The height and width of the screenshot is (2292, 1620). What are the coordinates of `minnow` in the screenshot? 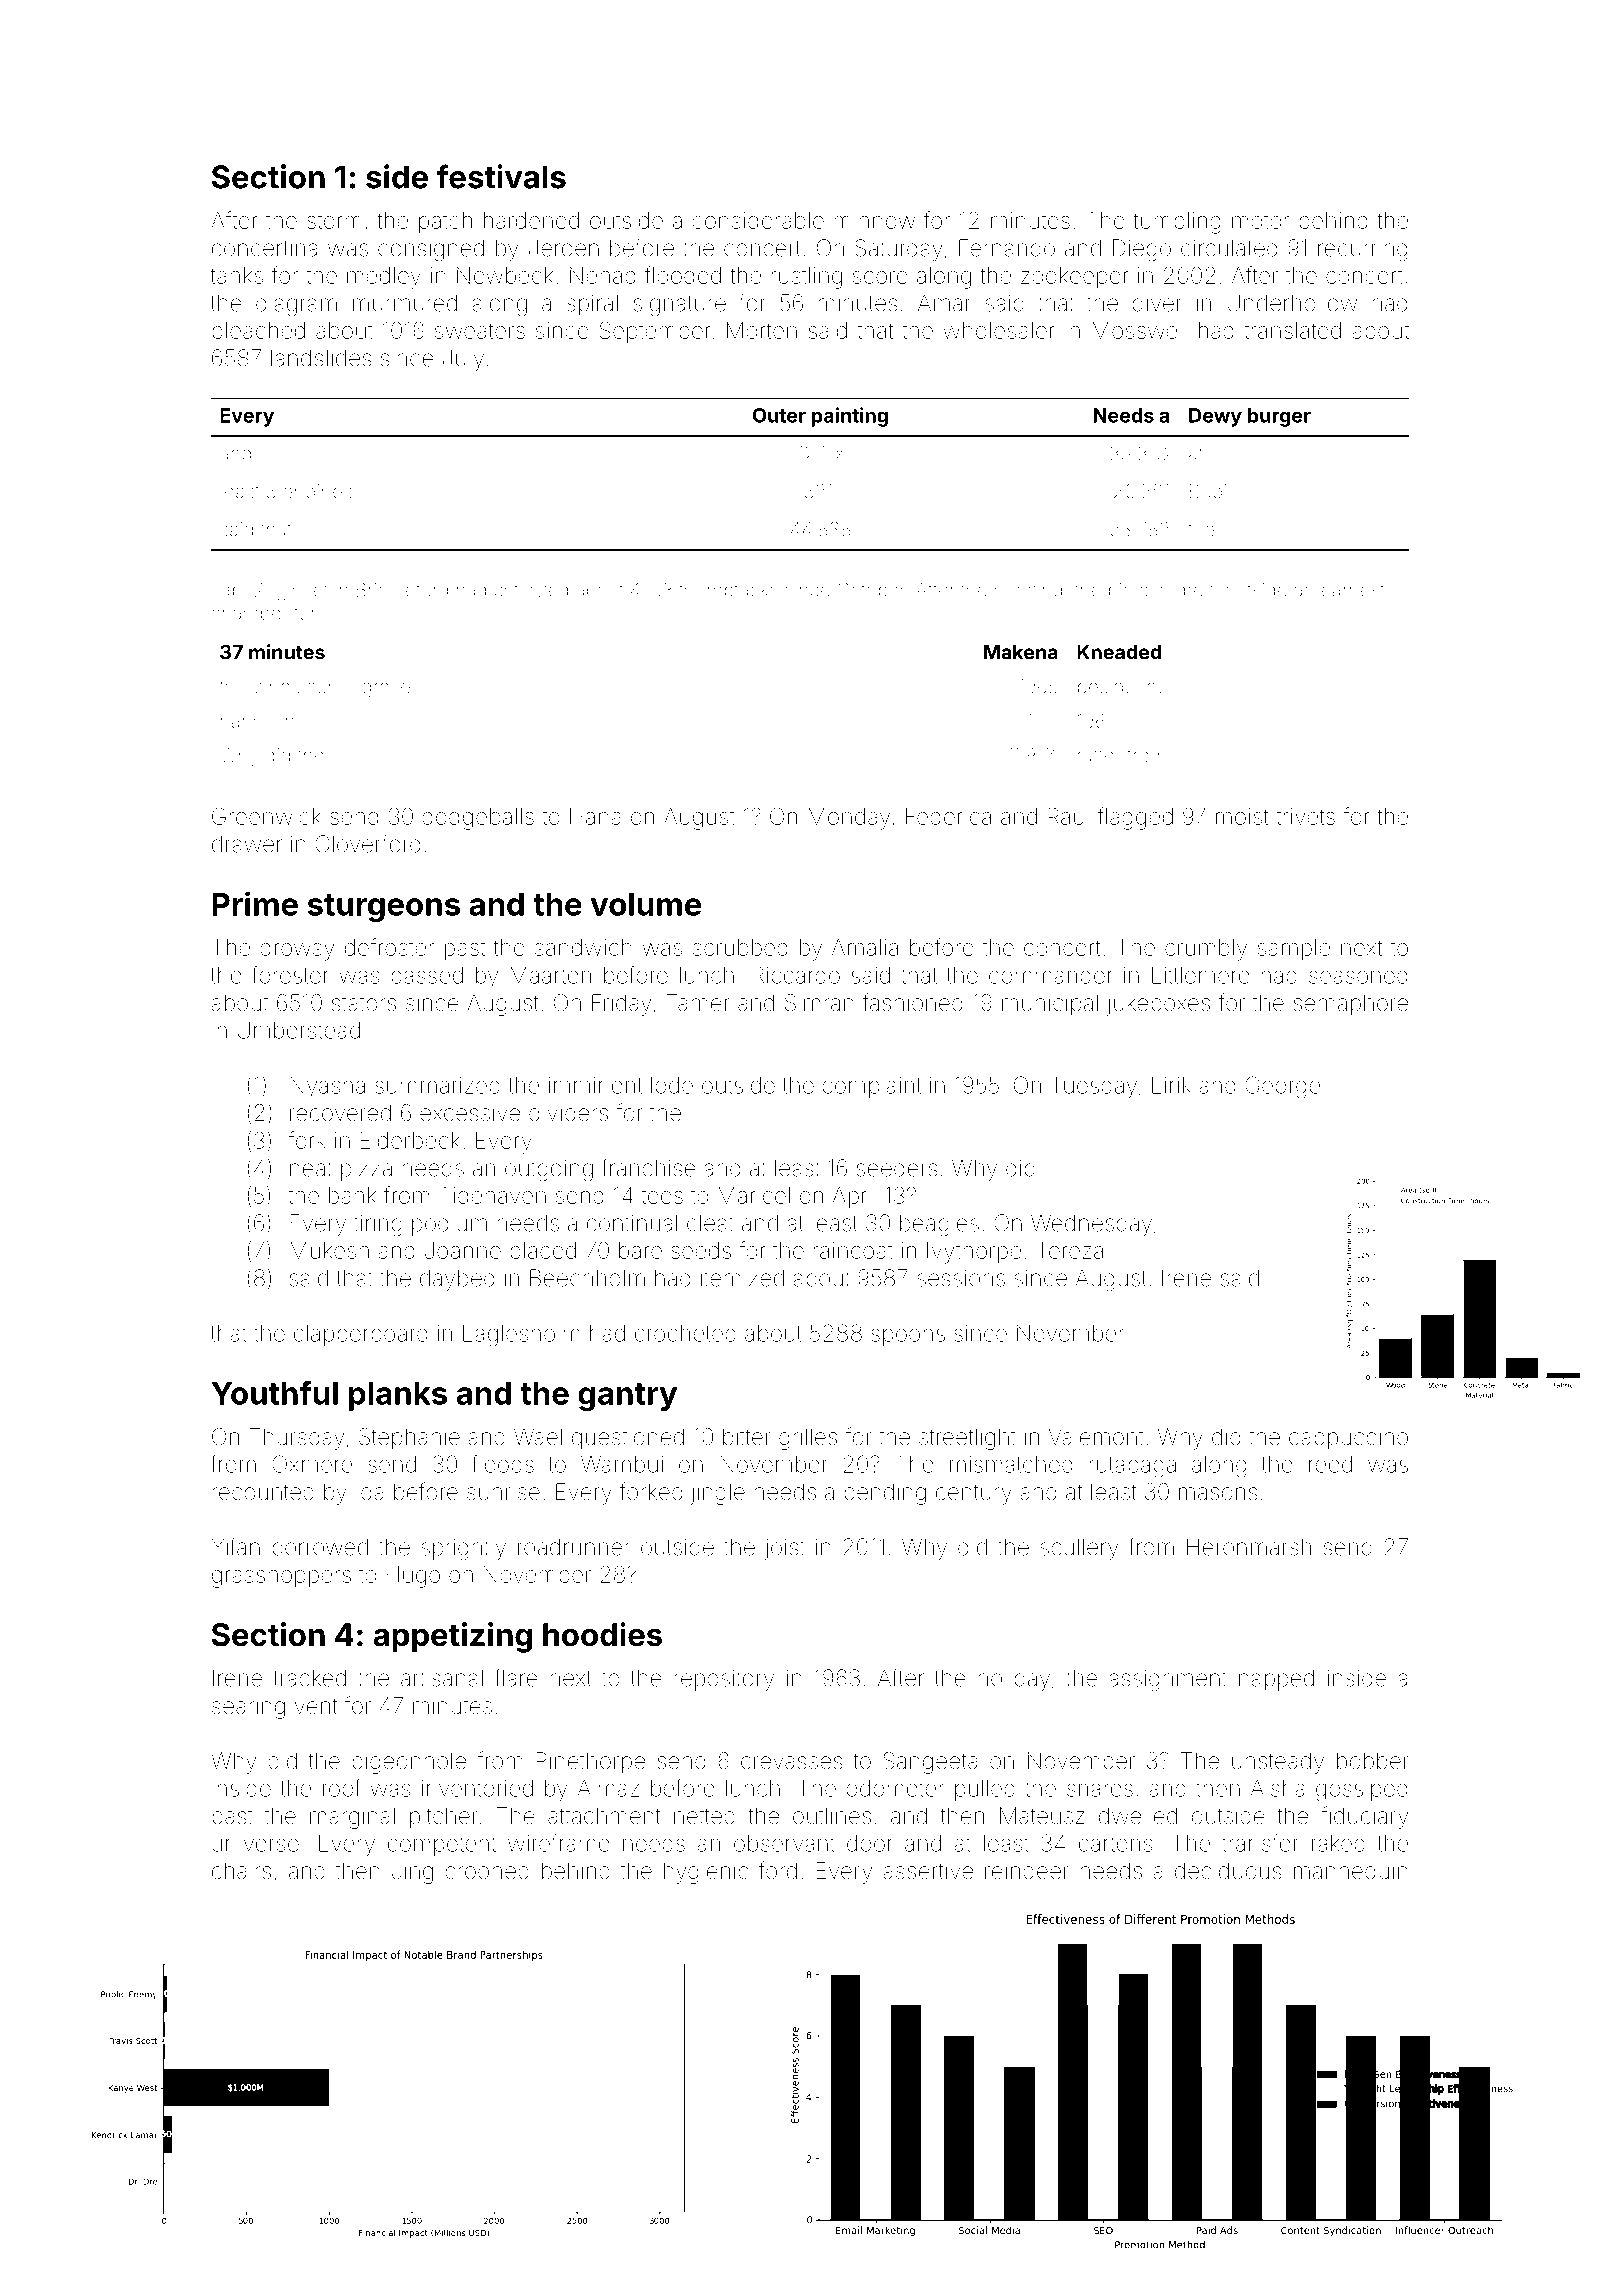 It's located at (874, 220).
